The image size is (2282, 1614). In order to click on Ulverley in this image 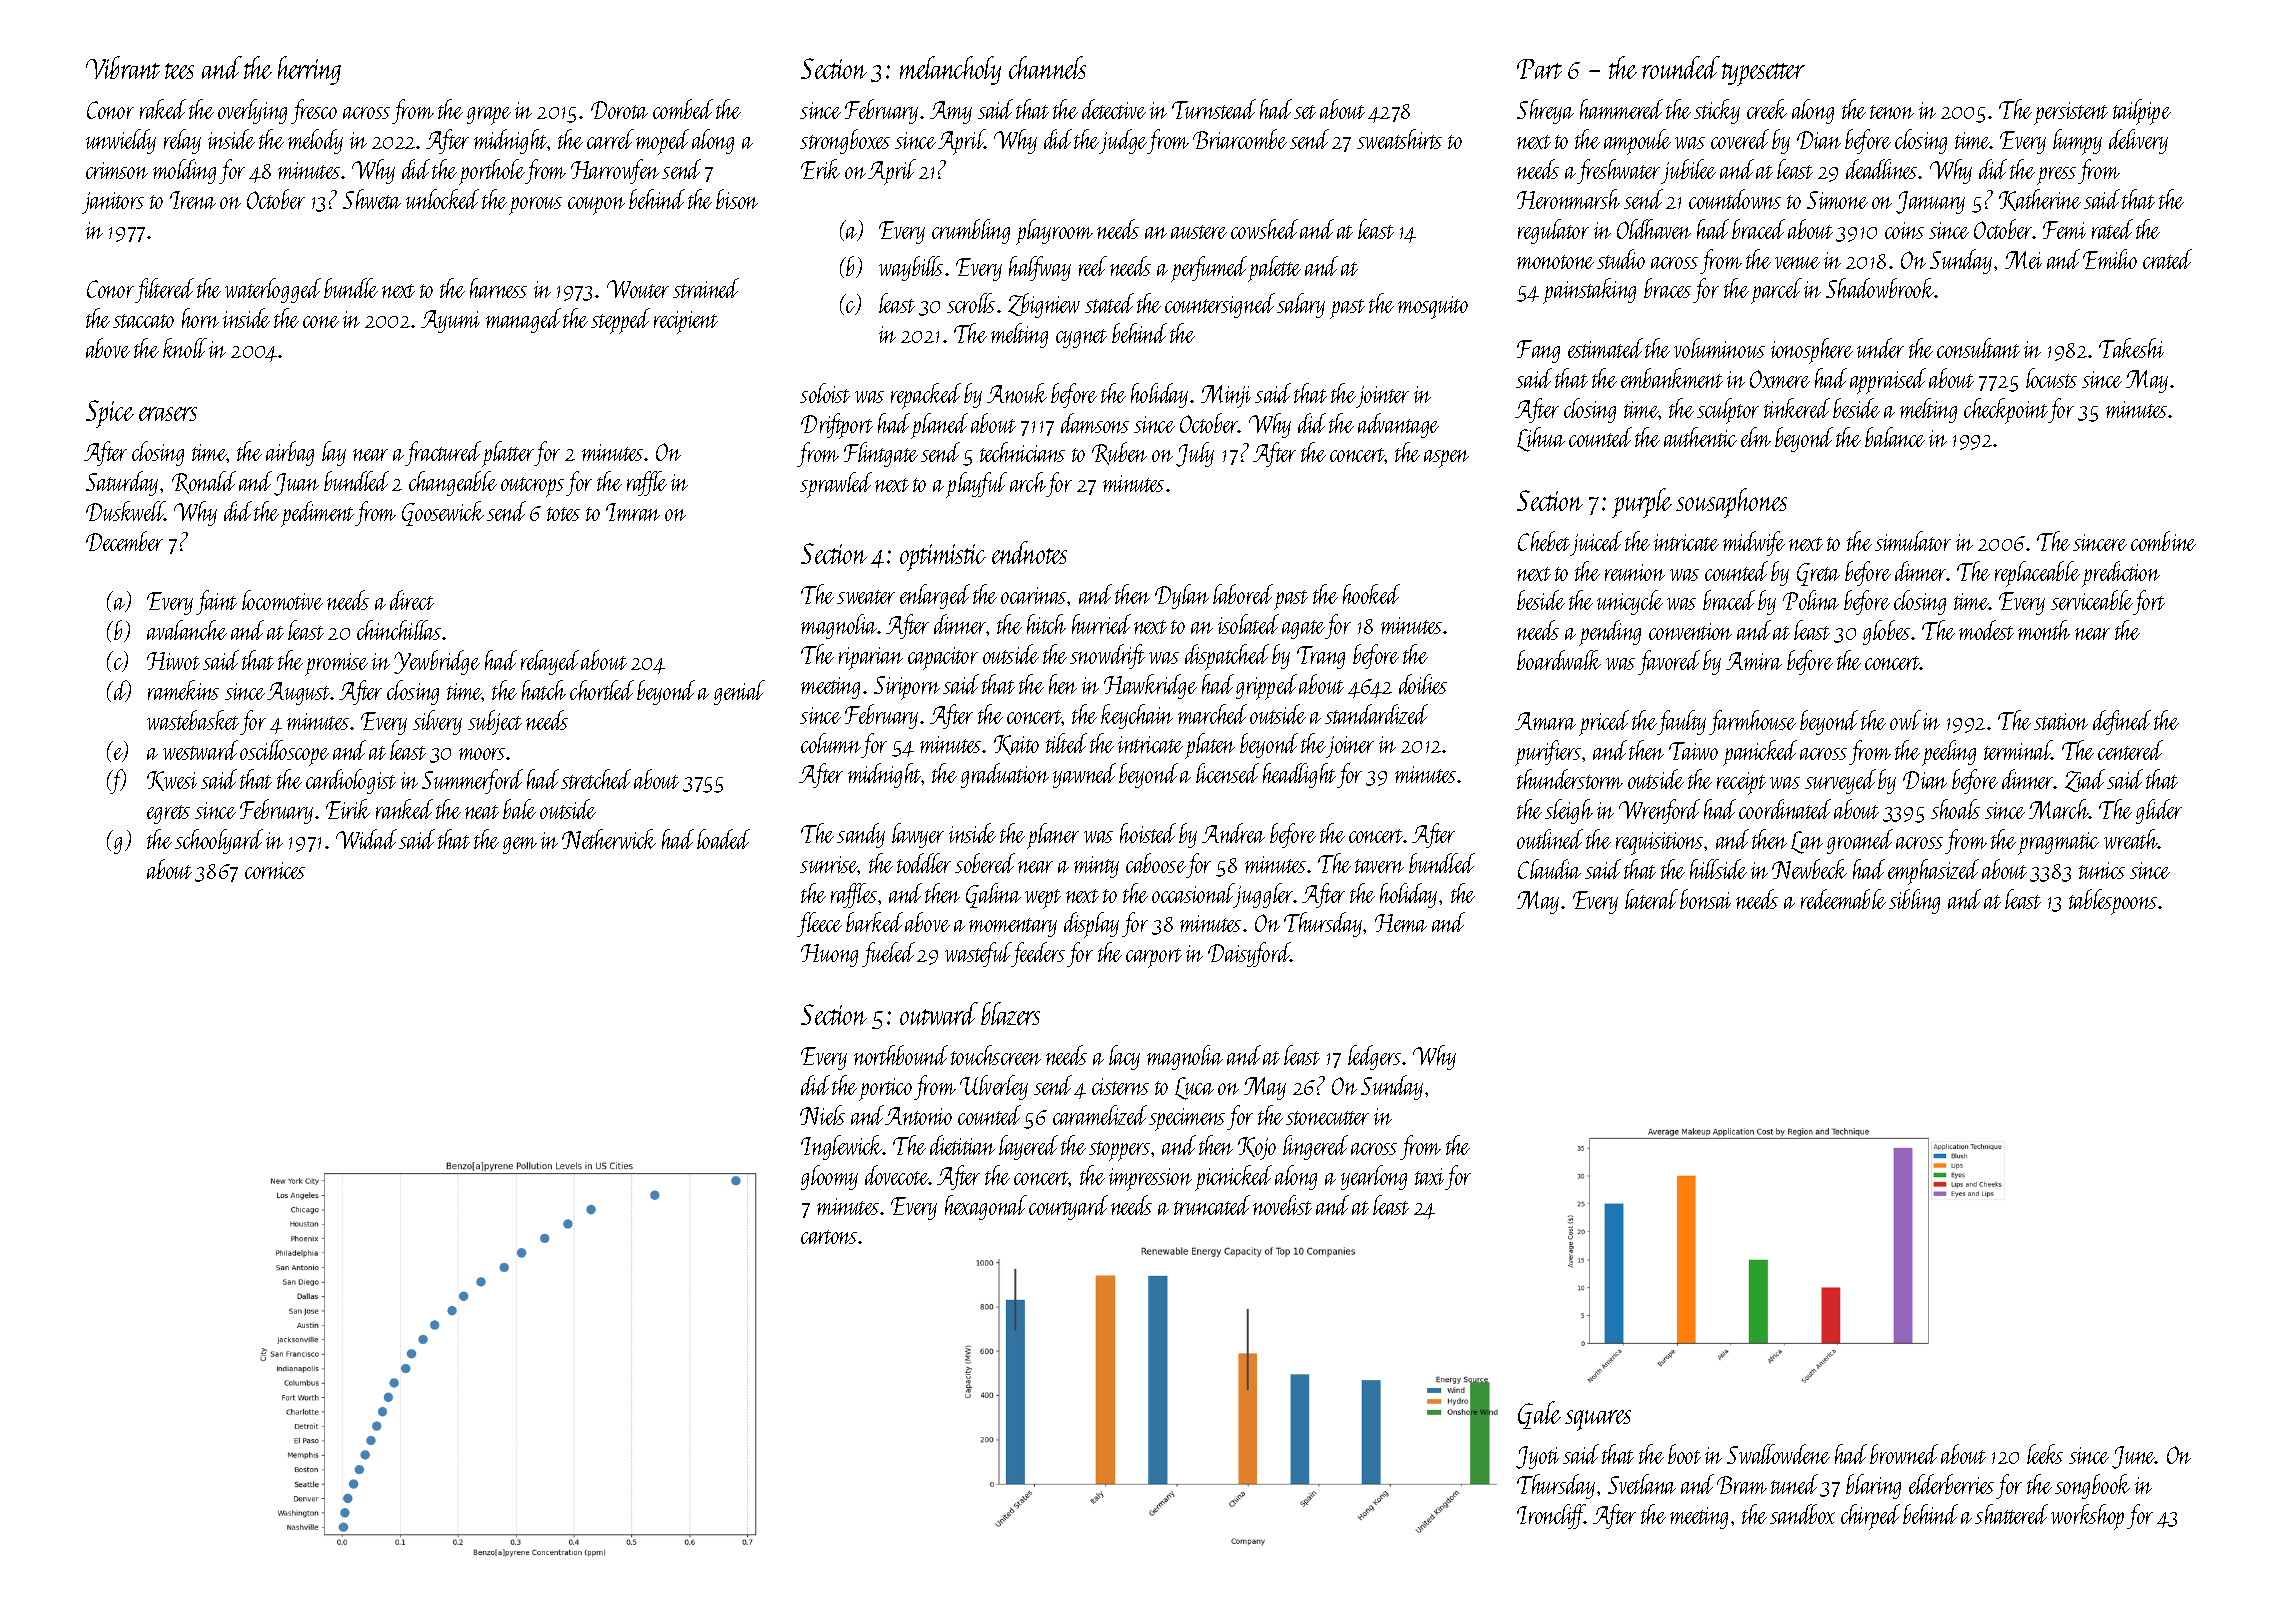, I will do `click(994, 1087)`.
